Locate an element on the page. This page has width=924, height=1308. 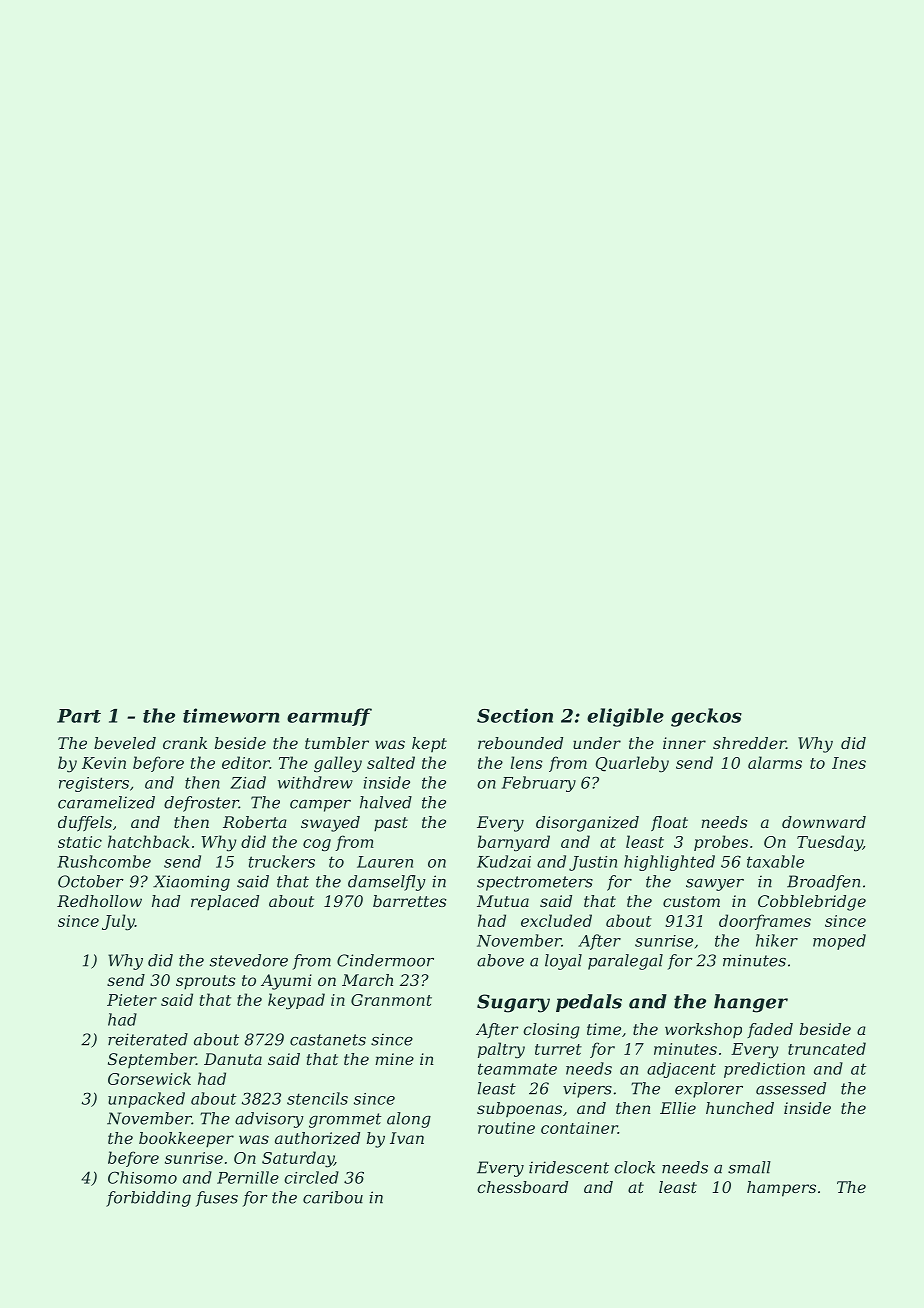
tumbler is located at coordinates (337, 743).
